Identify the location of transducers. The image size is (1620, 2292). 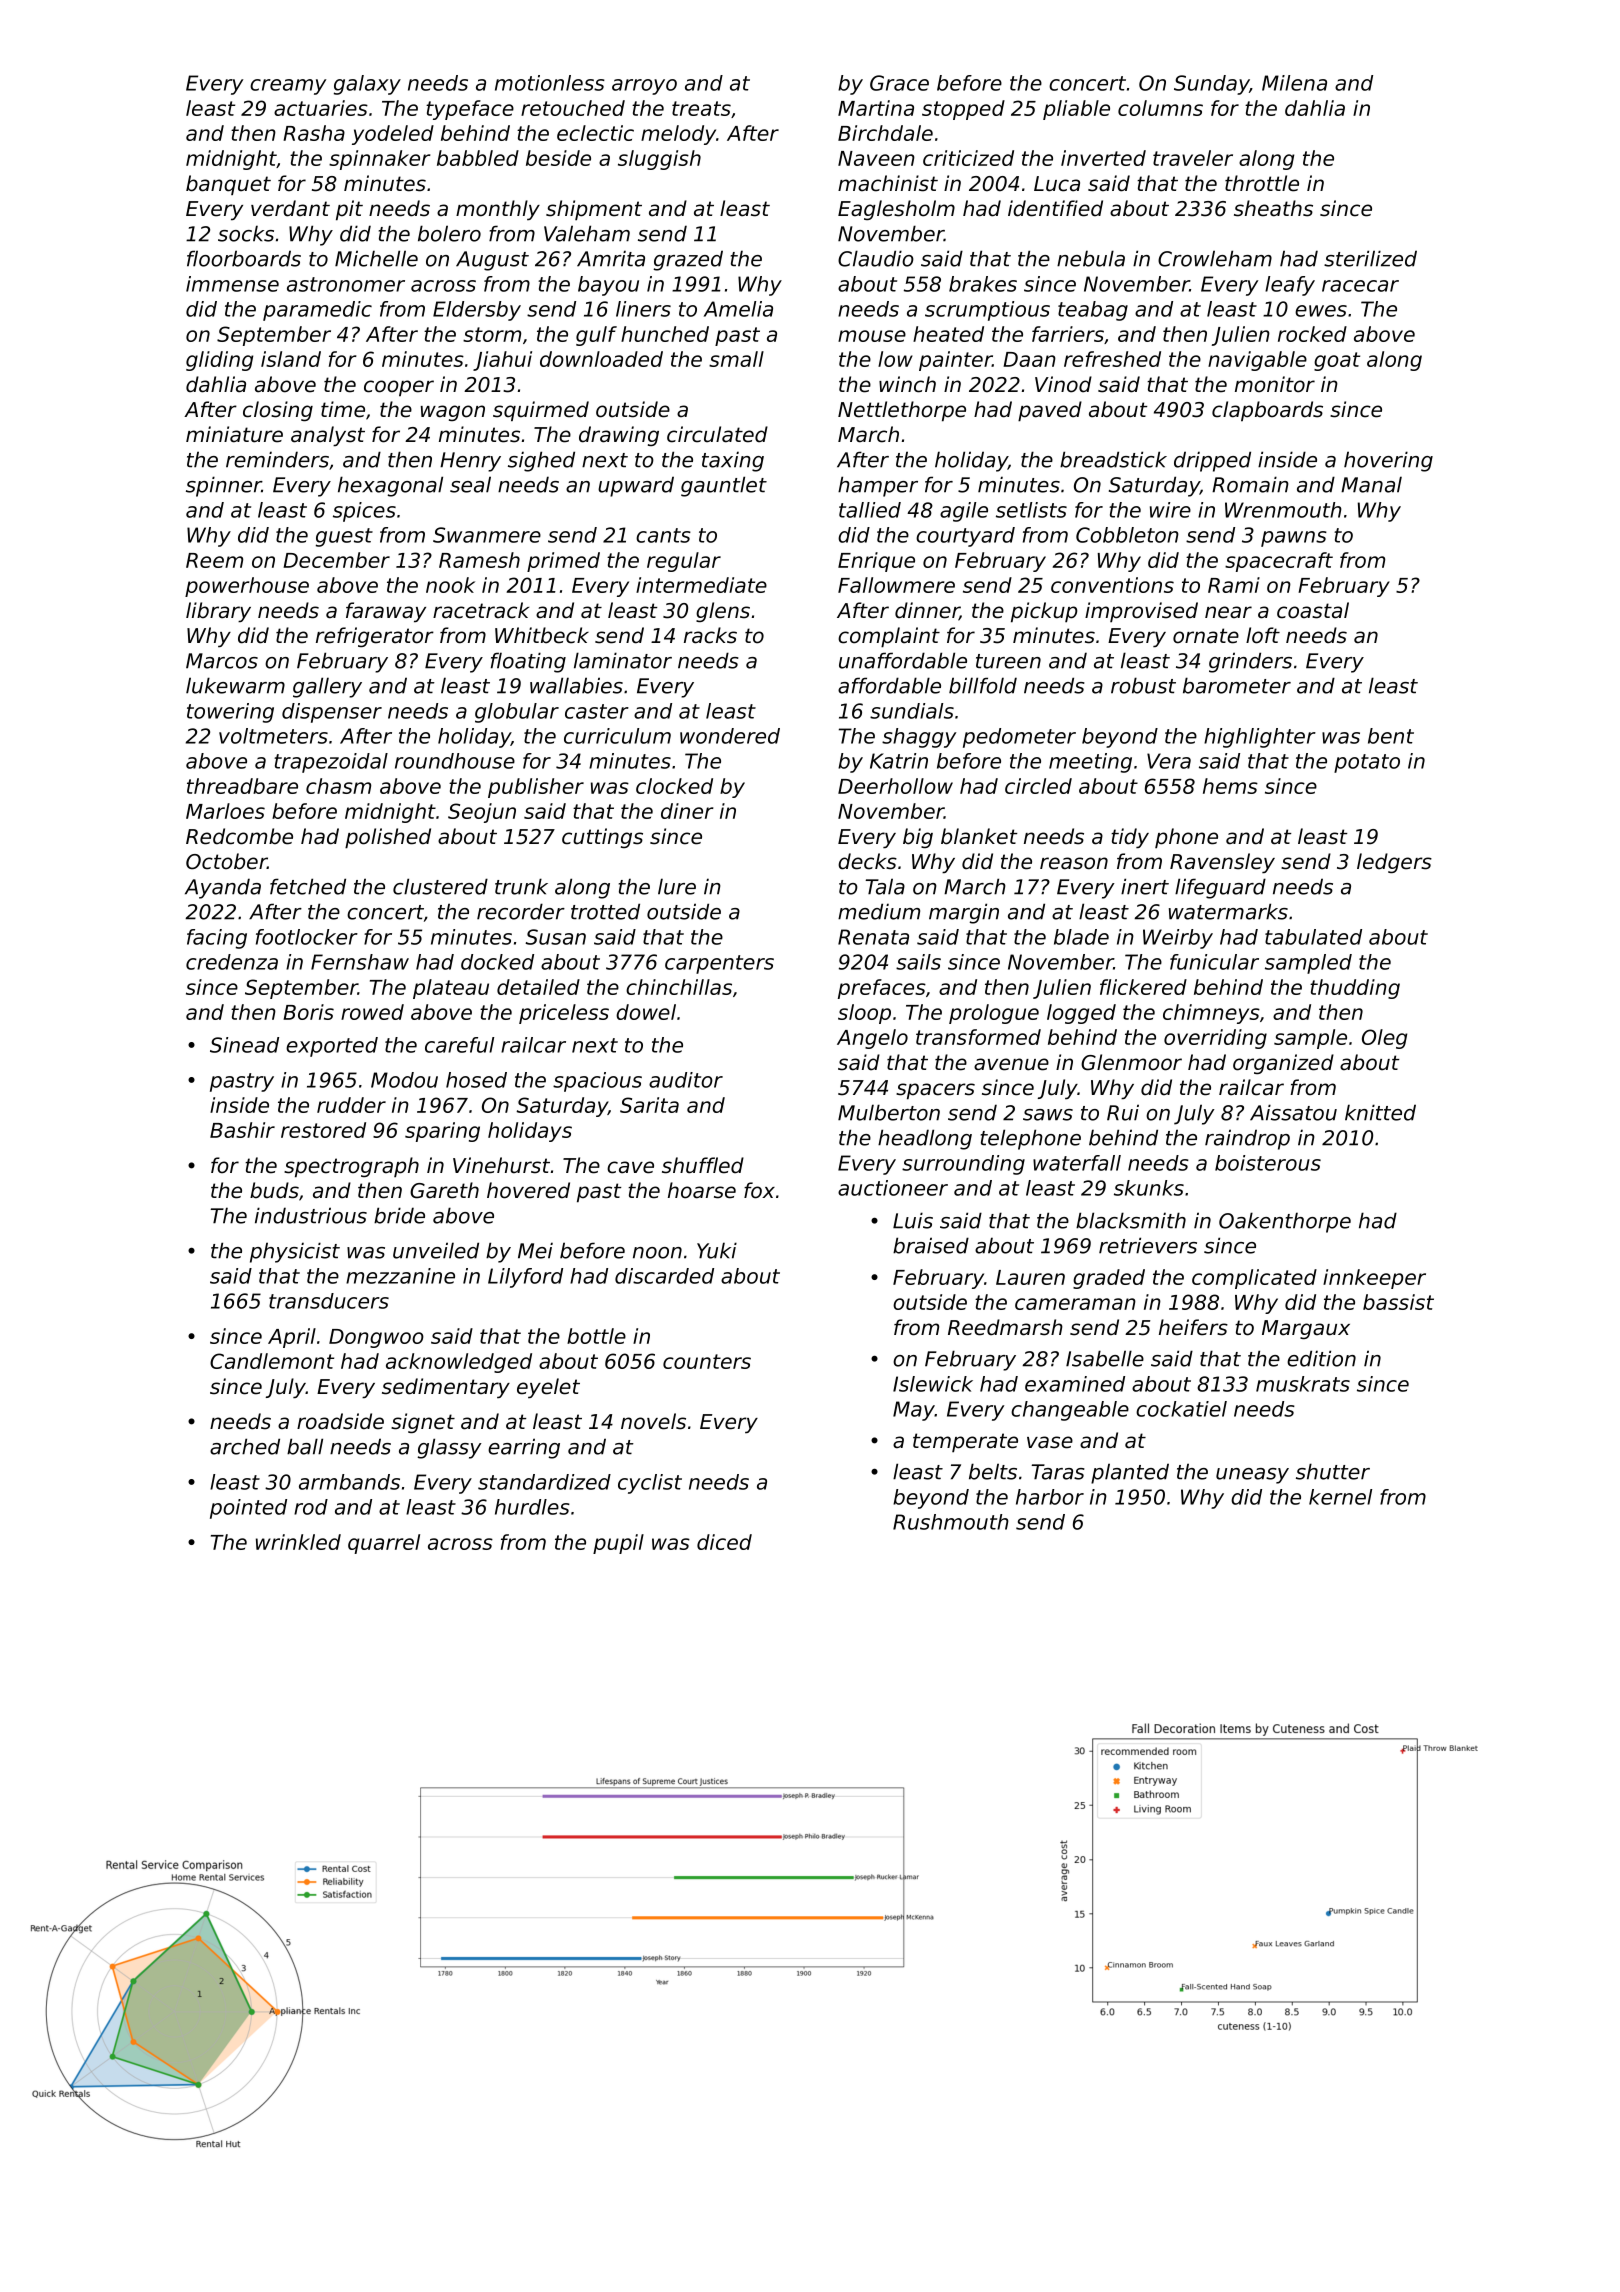
(329, 1301).
